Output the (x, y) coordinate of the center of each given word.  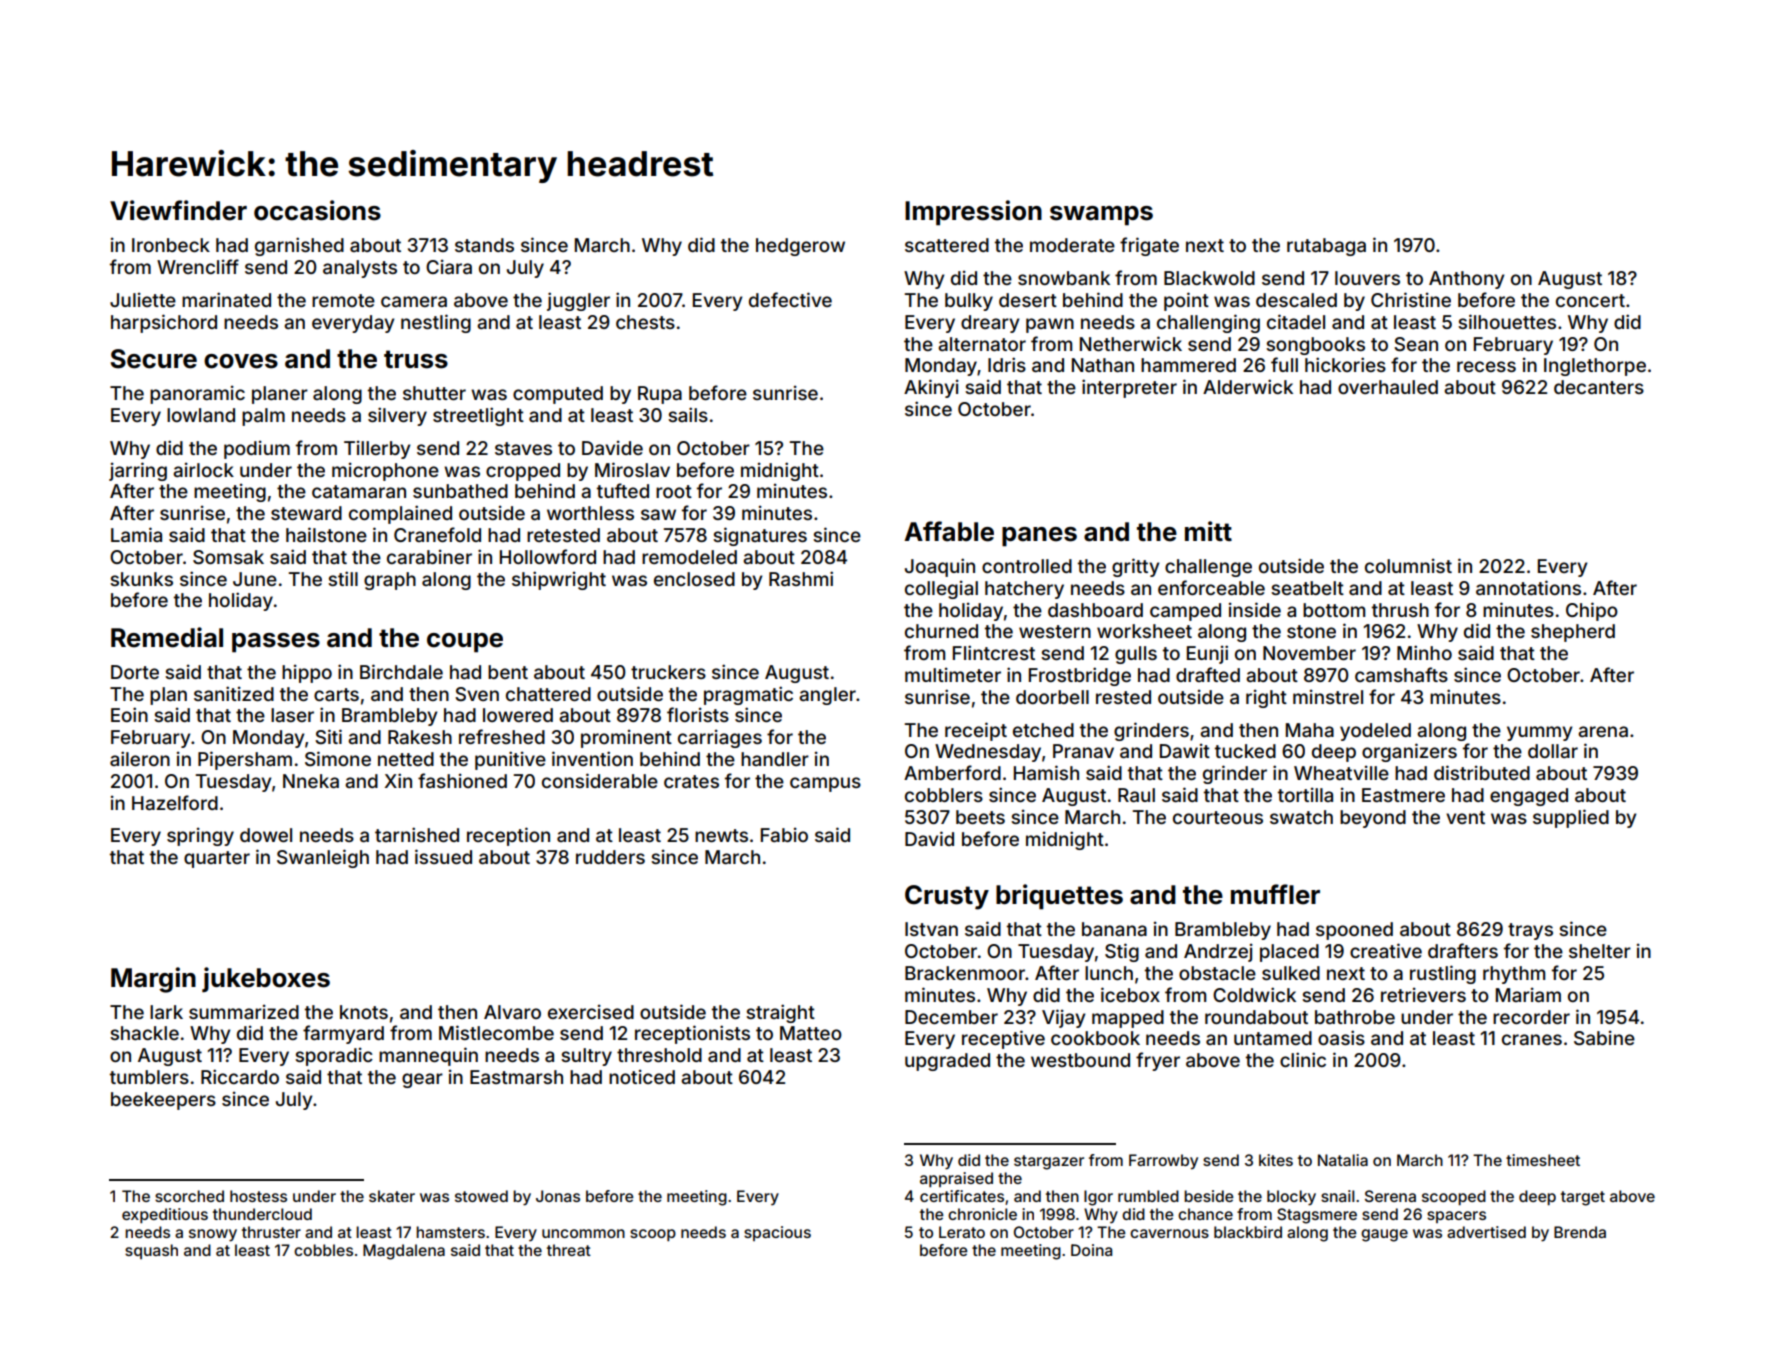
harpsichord (164, 323)
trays (1530, 931)
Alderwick (1248, 386)
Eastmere (1403, 795)
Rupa (660, 395)
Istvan (931, 929)
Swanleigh (323, 858)
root (674, 491)
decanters (1599, 387)
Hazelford (175, 802)
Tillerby (377, 450)
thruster (271, 1232)
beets (980, 817)
